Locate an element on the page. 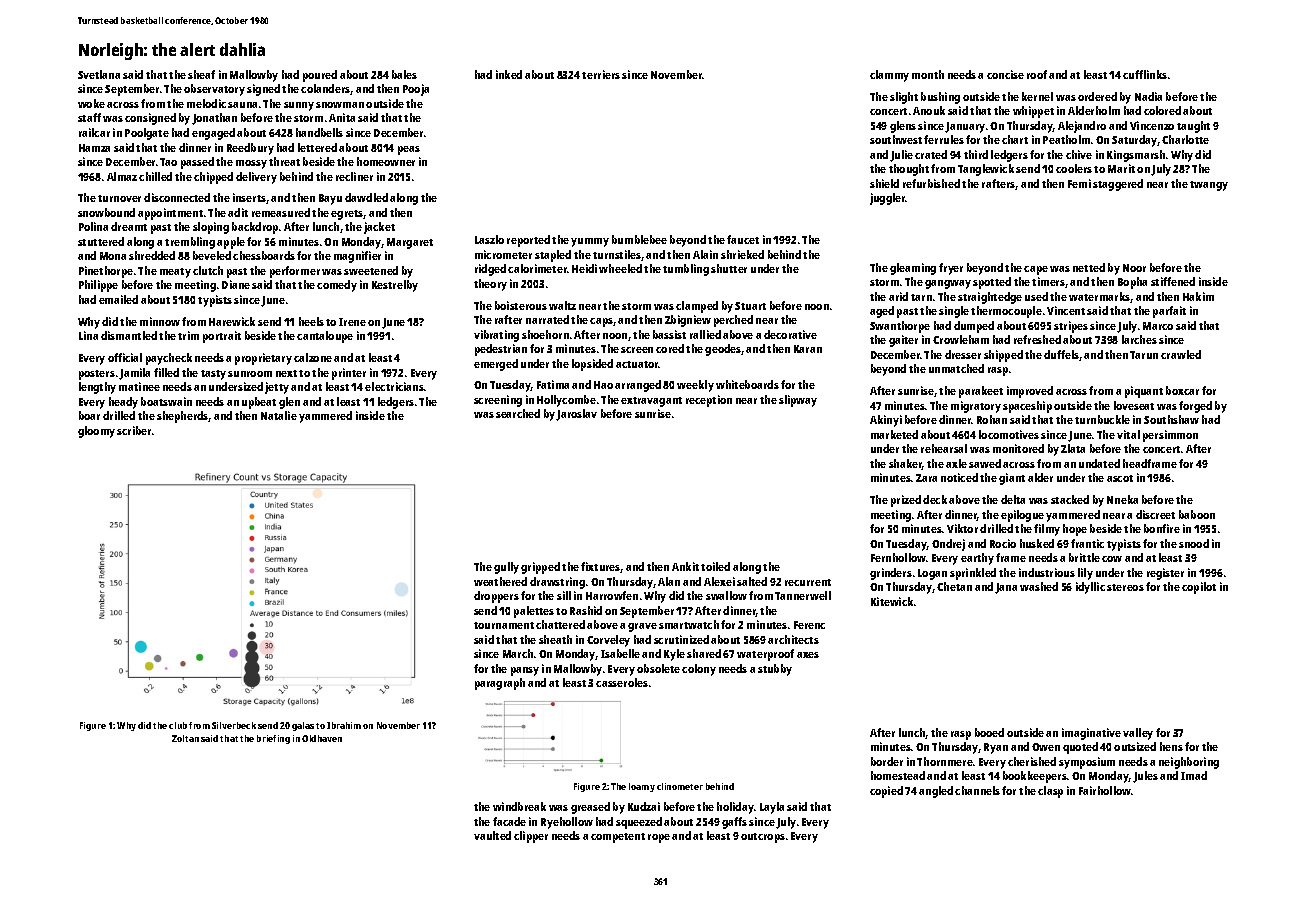 The height and width of the document is (924, 1308). fryer is located at coordinates (951, 269).
